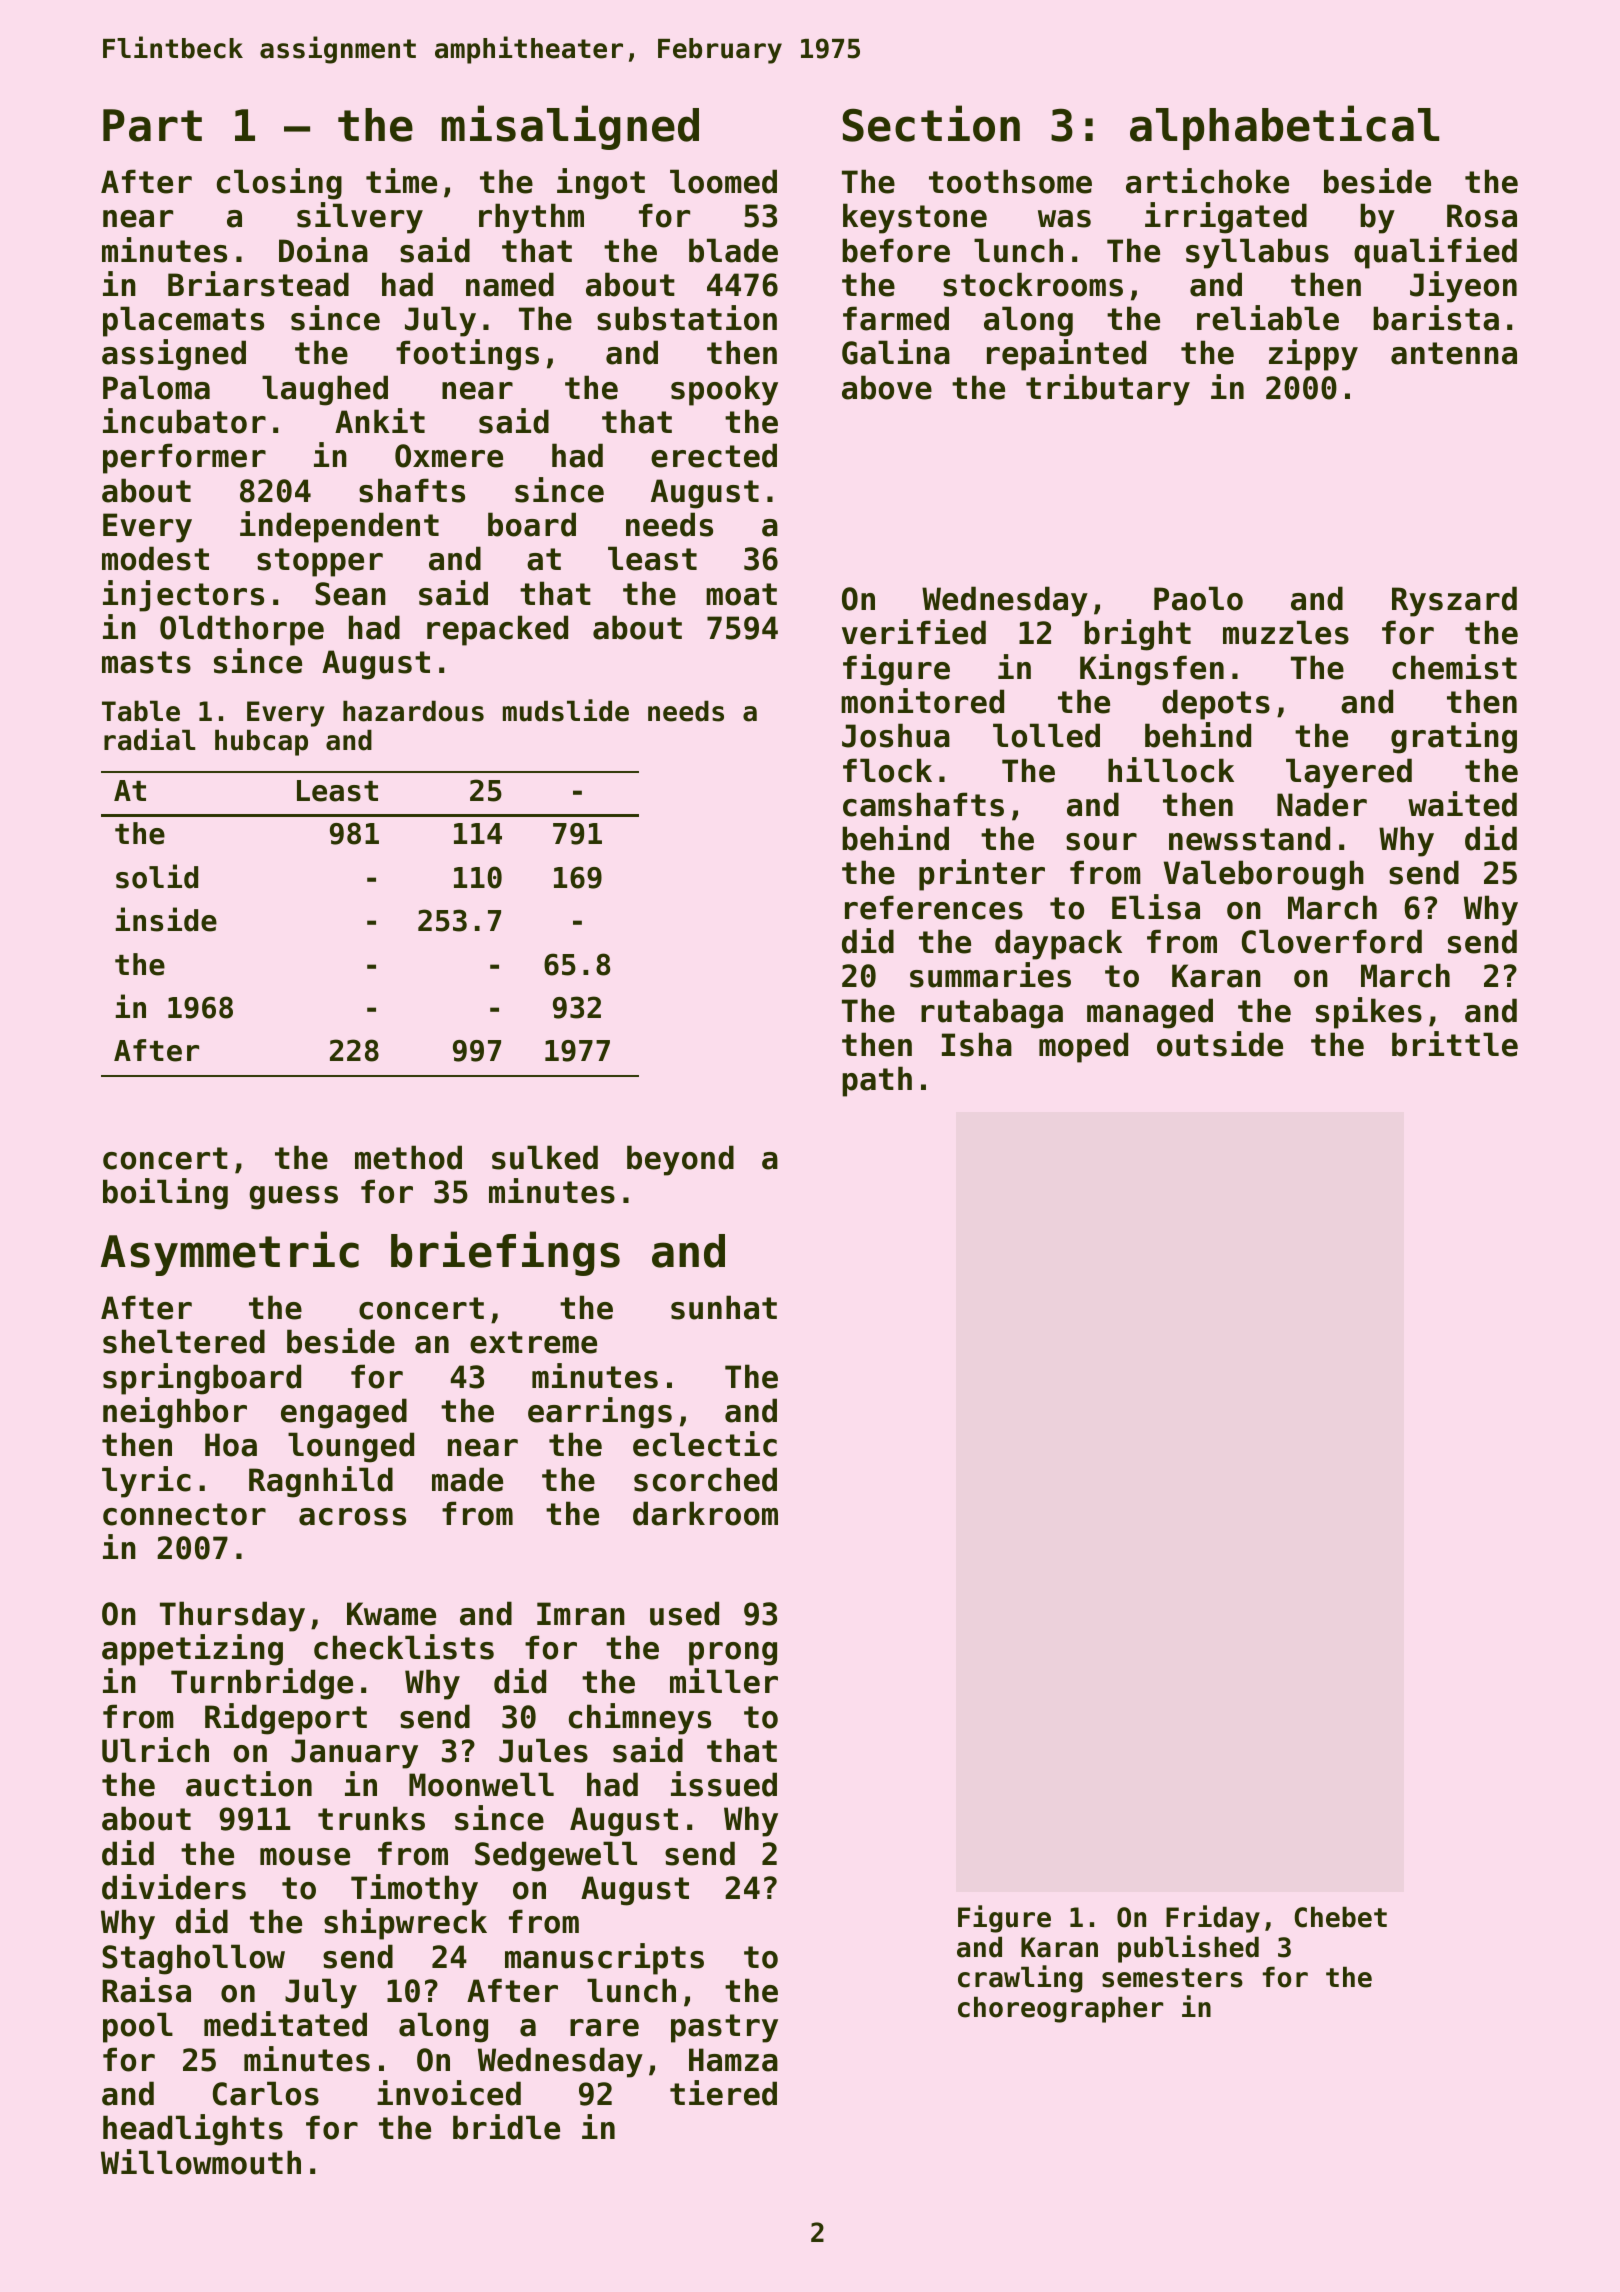 The height and width of the screenshot is (2292, 1620). Describe the element at coordinates (152, 125) in the screenshot. I see `Part` at that location.
